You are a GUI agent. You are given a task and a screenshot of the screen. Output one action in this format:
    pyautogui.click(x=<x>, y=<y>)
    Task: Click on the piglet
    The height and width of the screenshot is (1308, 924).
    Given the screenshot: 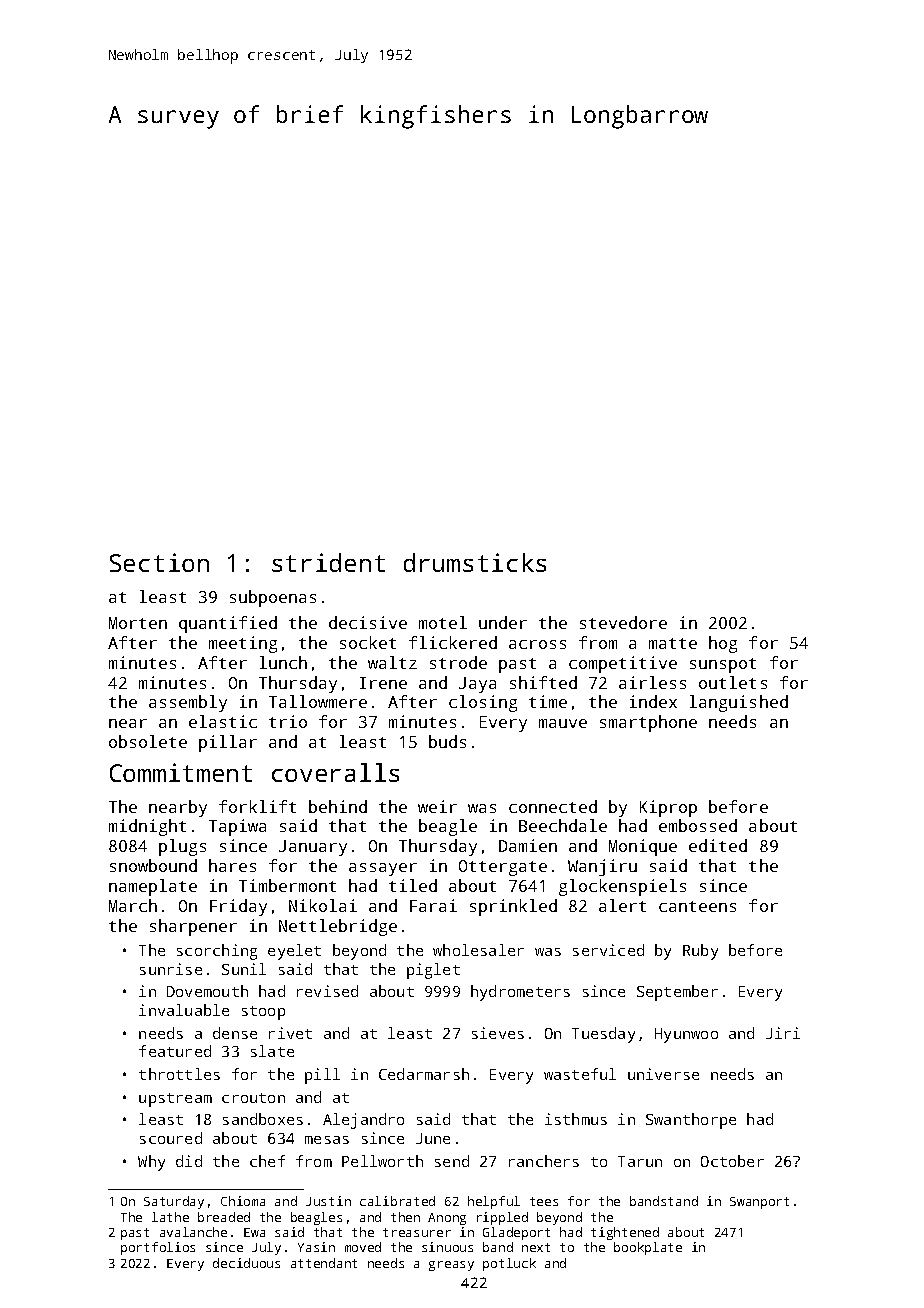 What is the action you would take?
    pyautogui.click(x=433, y=971)
